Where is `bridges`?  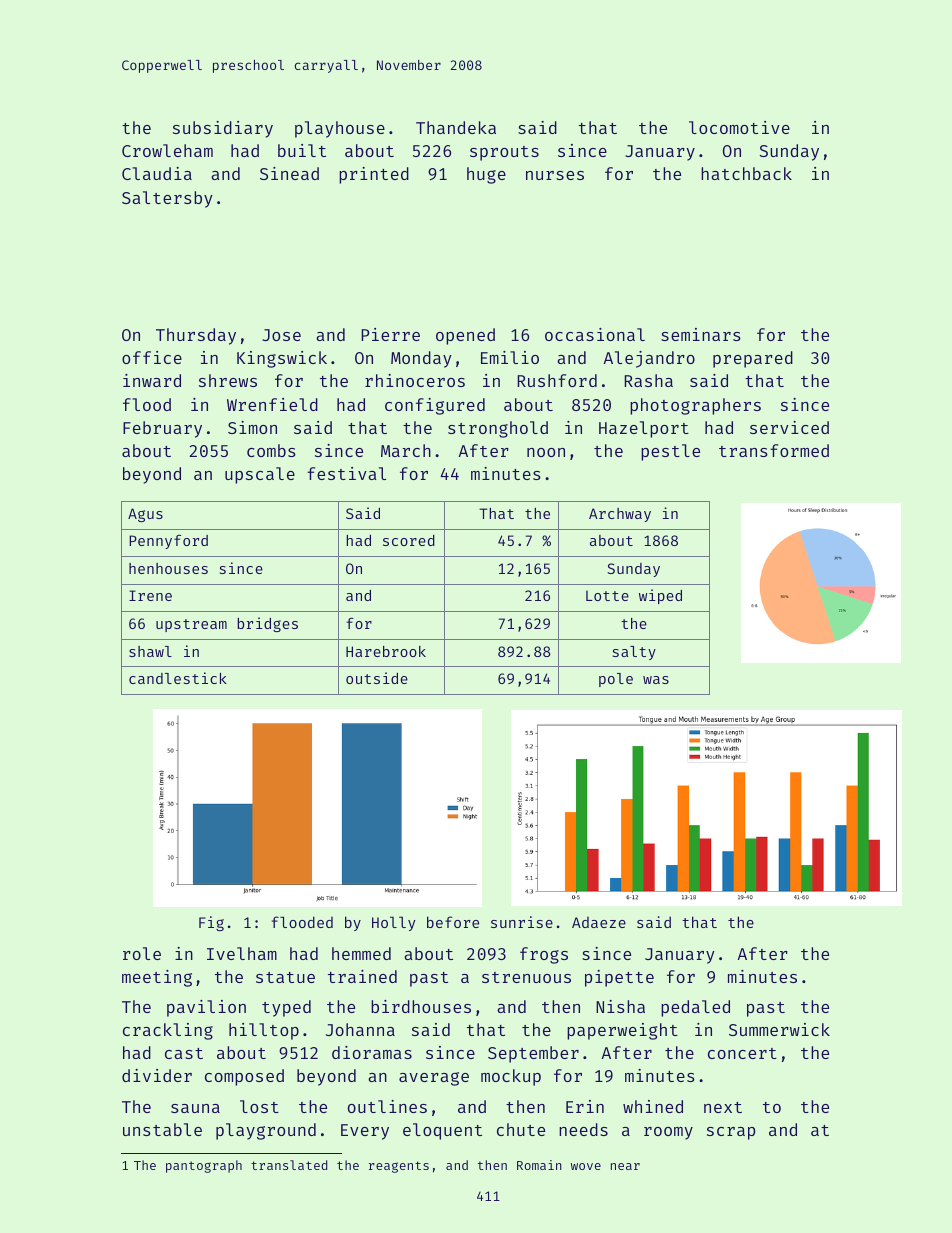 bridges is located at coordinates (267, 624).
